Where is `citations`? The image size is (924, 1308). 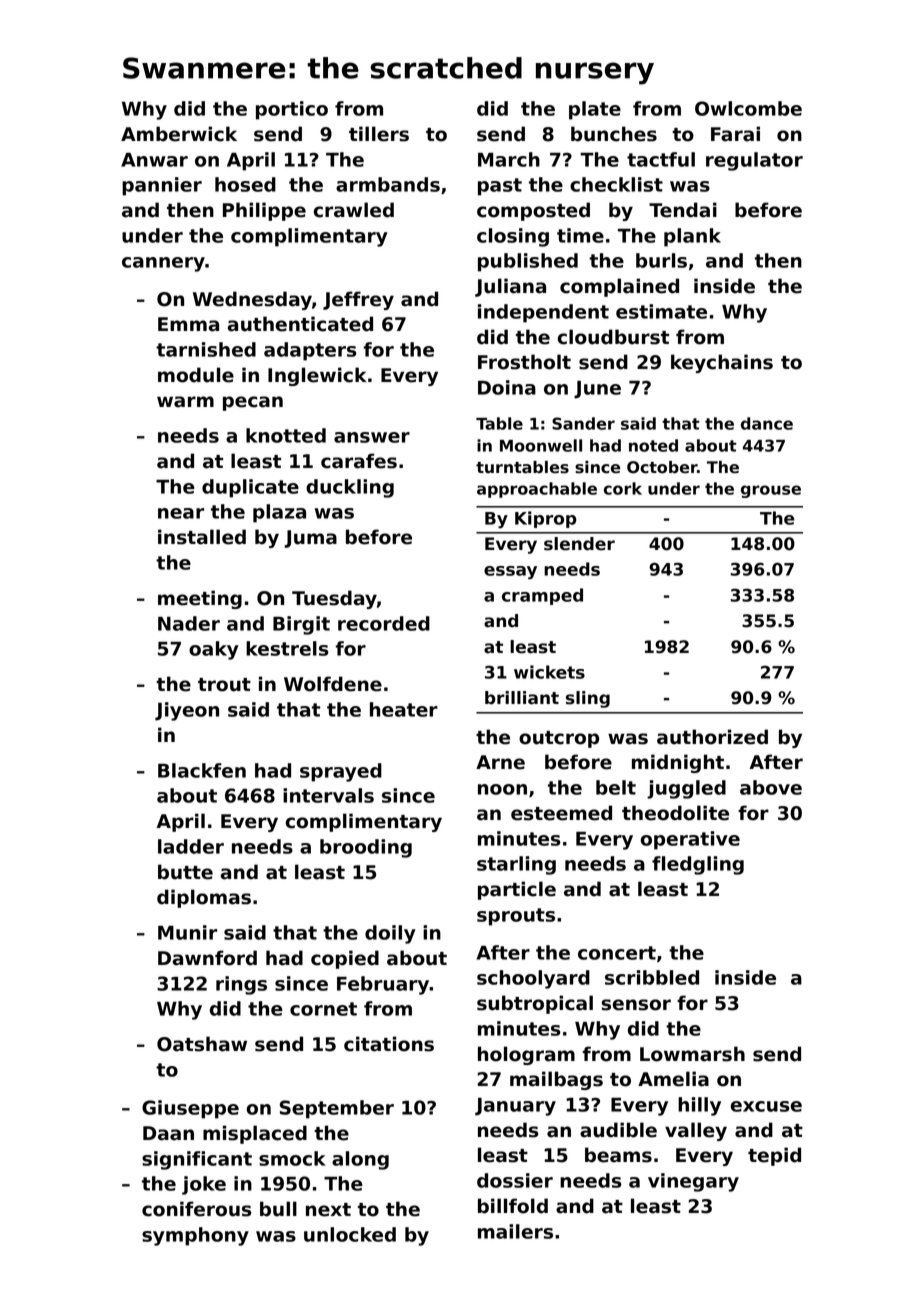 citations is located at coordinates (389, 1044).
